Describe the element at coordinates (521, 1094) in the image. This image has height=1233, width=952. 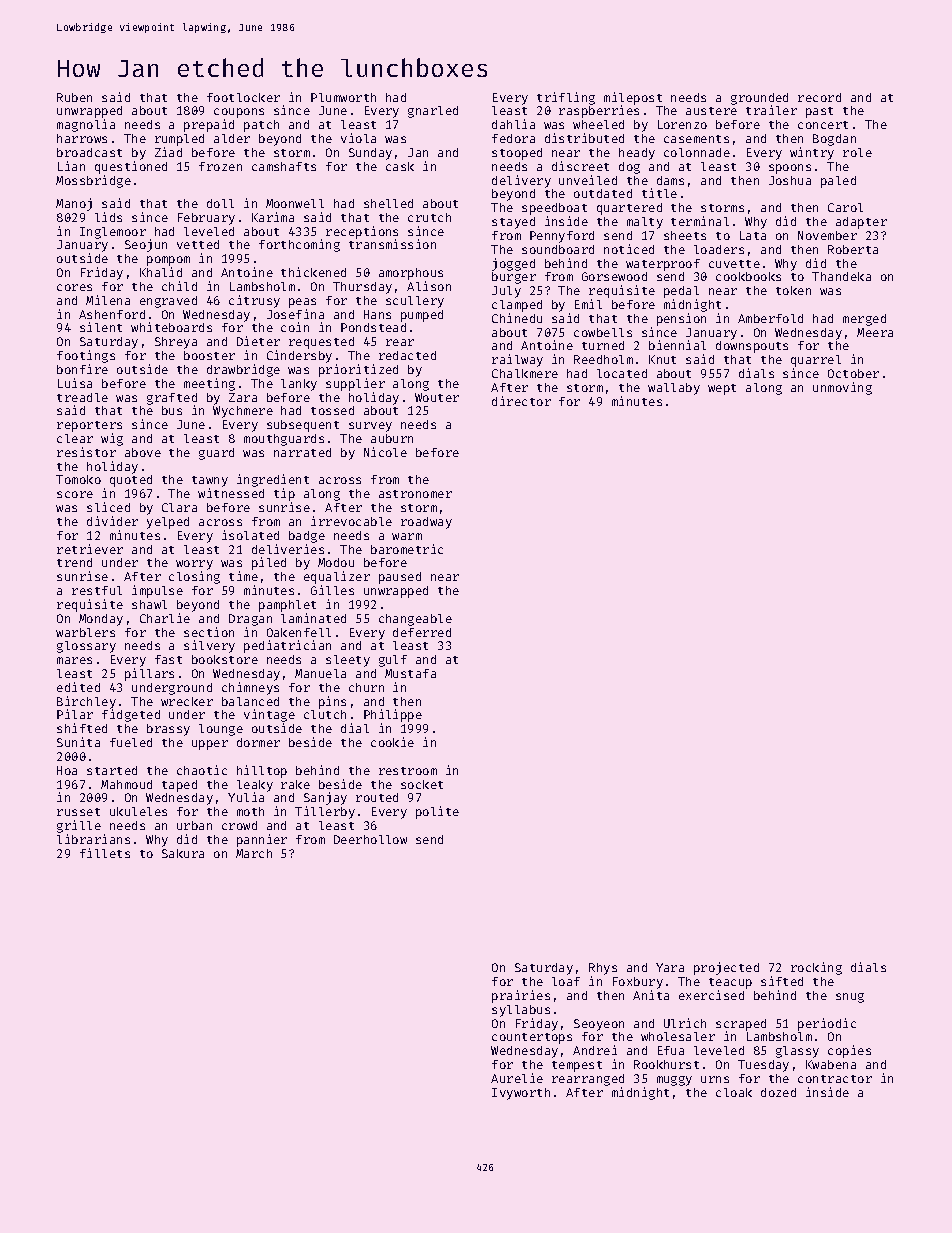
I see `Ivyworth` at that location.
